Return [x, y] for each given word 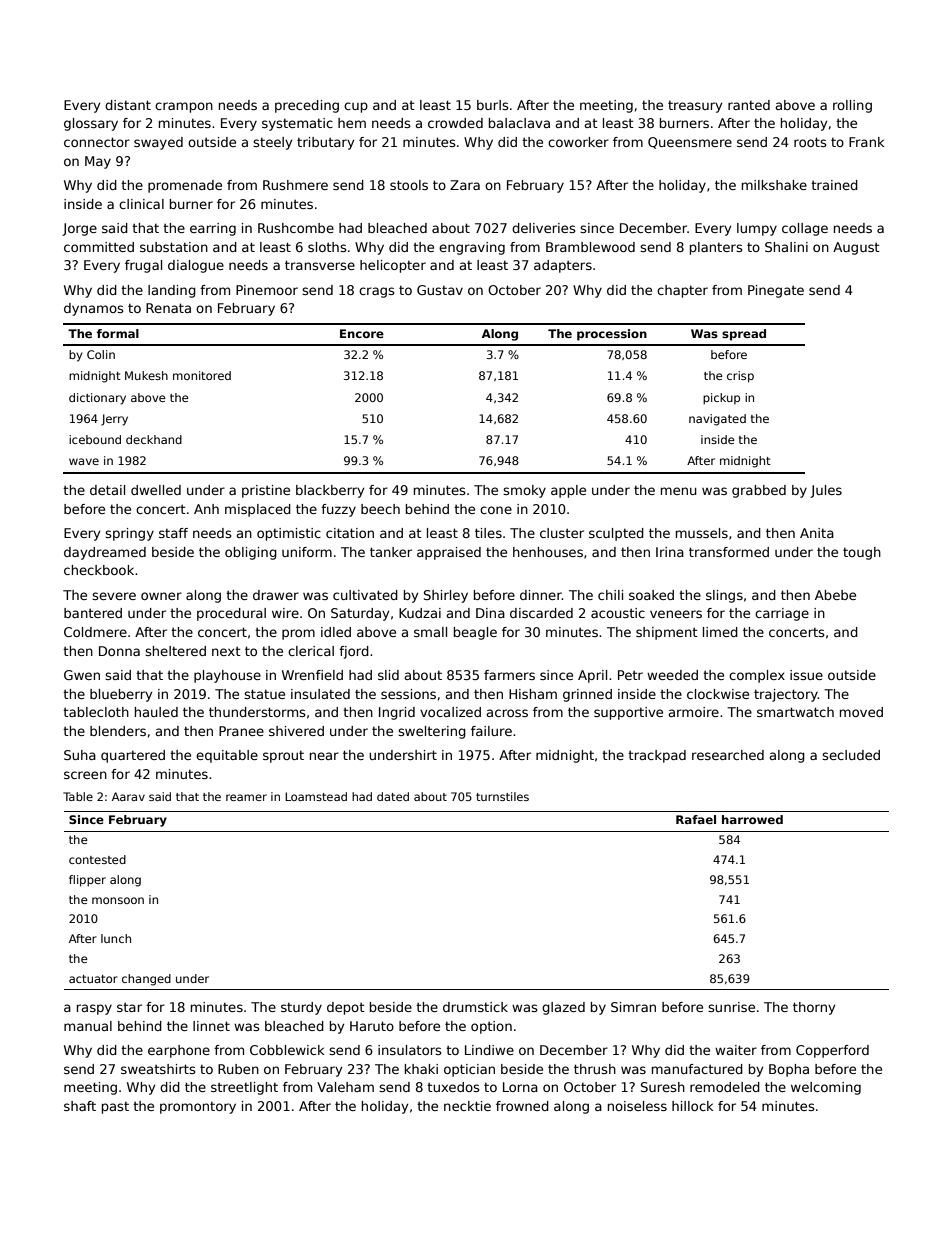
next [226, 651]
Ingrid [397, 713]
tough [862, 553]
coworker [578, 142]
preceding [307, 106]
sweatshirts [158, 1069]
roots [810, 142]
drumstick [475, 1007]
